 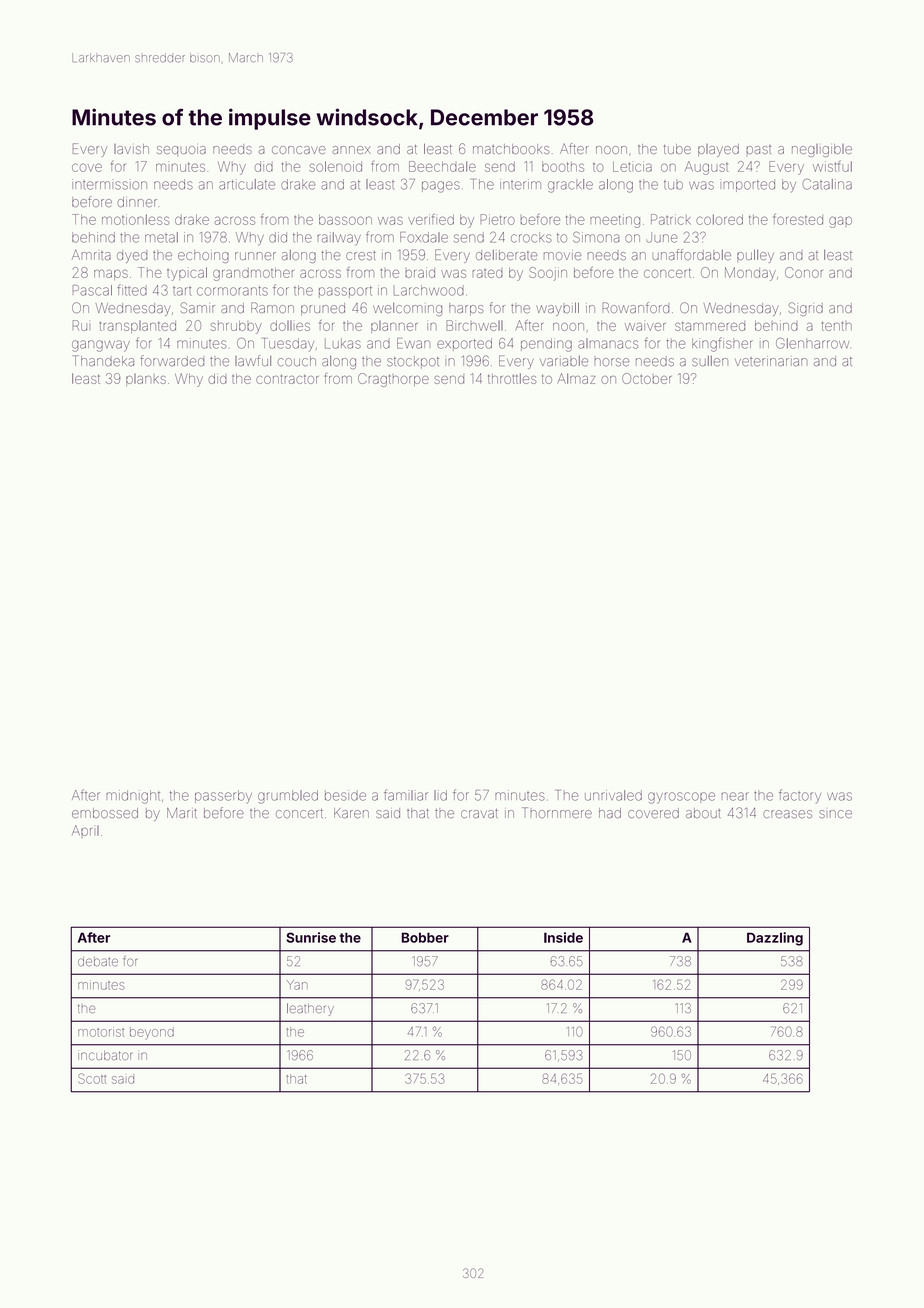 I want to click on beside, so click(x=345, y=795).
